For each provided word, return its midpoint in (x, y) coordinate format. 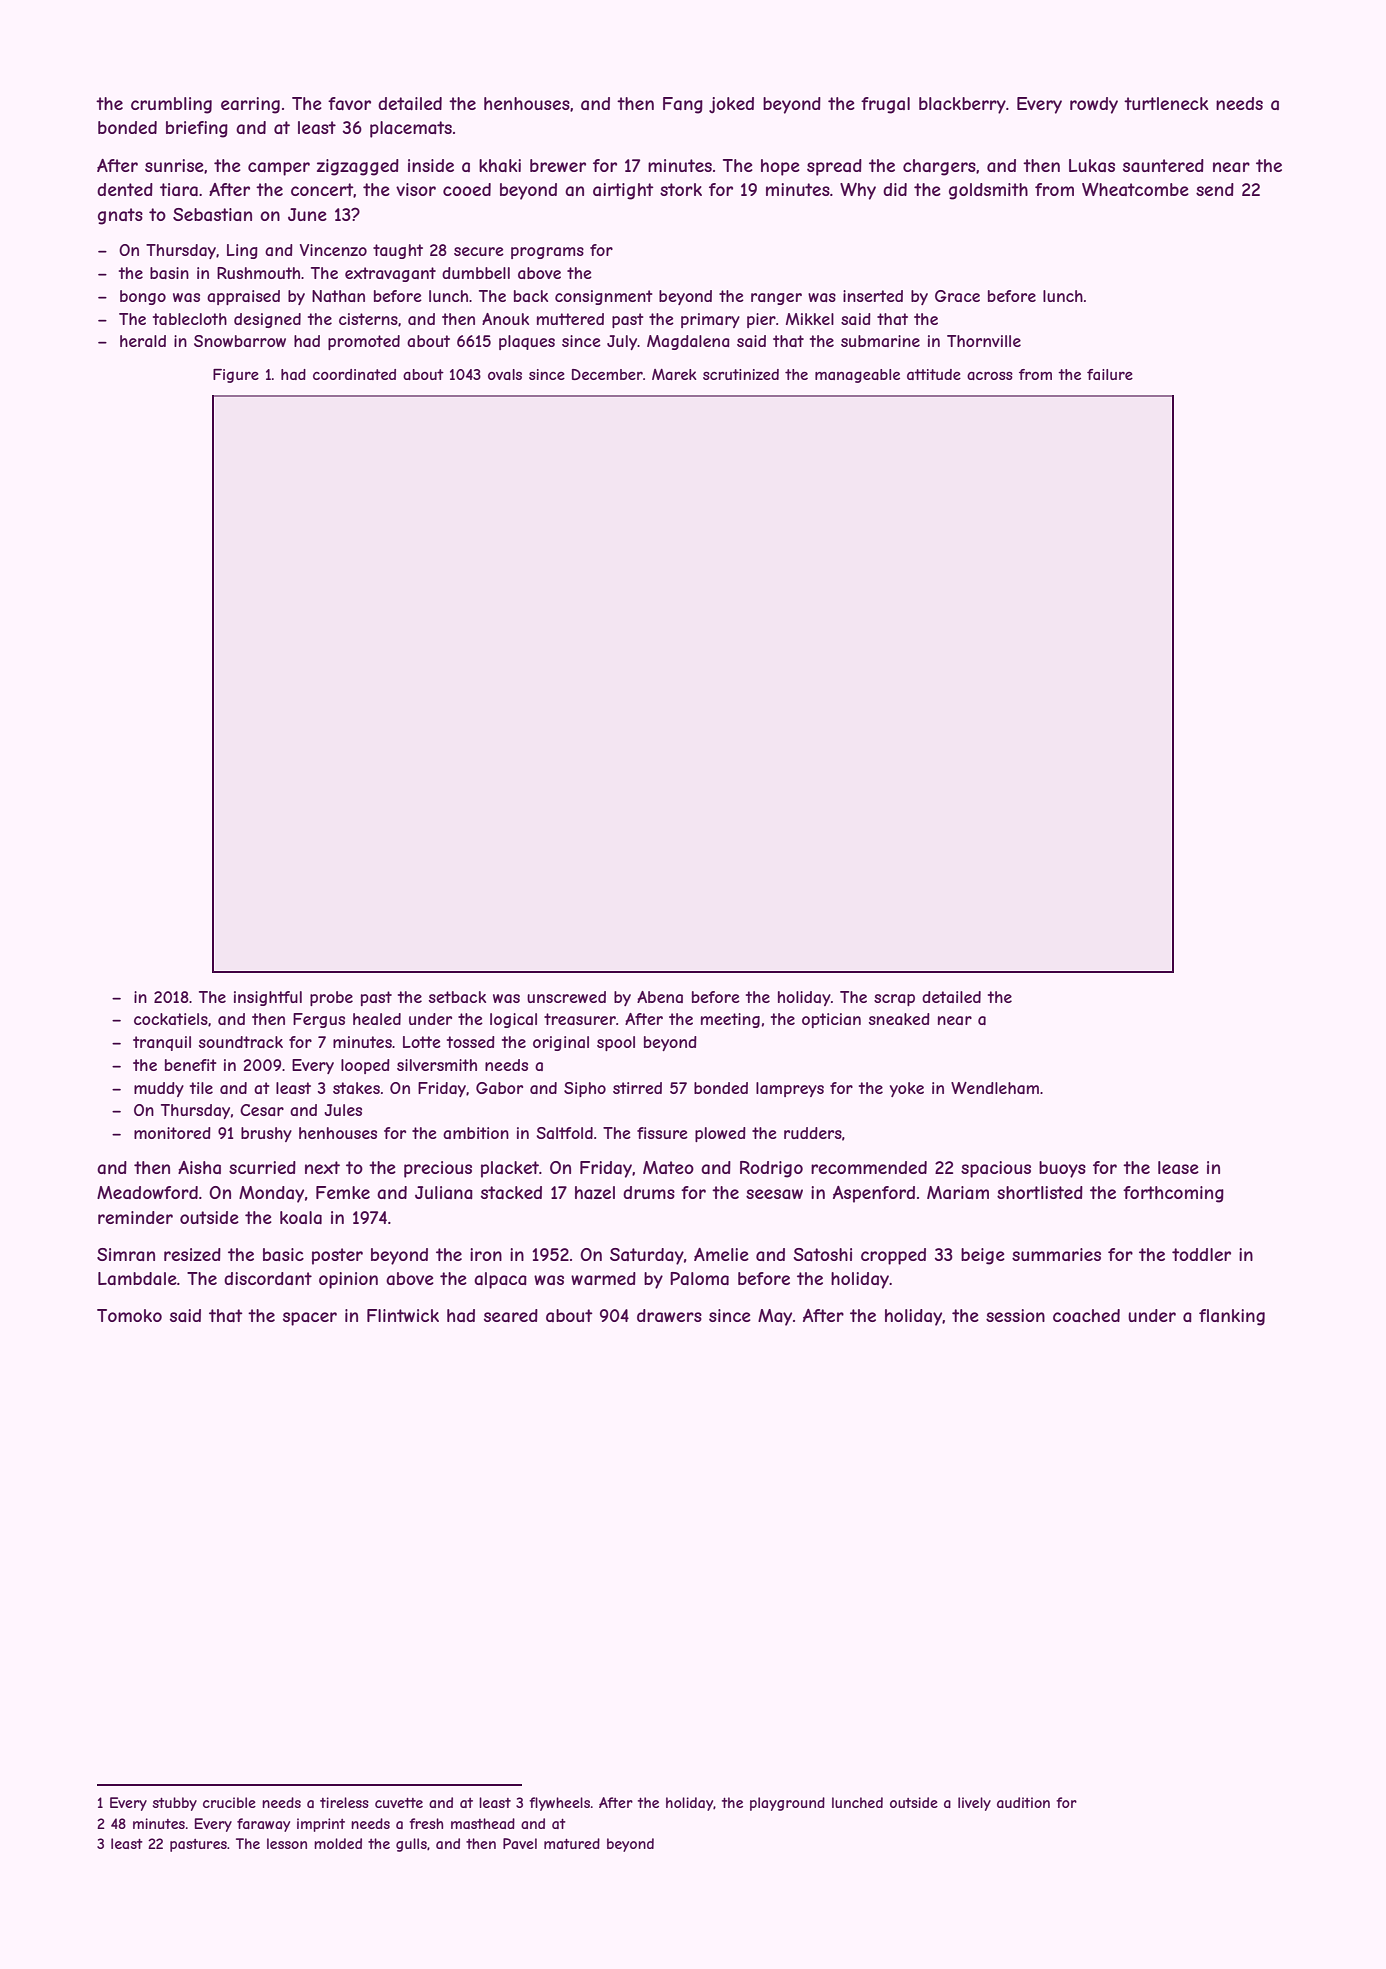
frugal (885, 105)
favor (349, 103)
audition (1023, 1802)
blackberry (962, 105)
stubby (175, 1804)
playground (787, 1804)
